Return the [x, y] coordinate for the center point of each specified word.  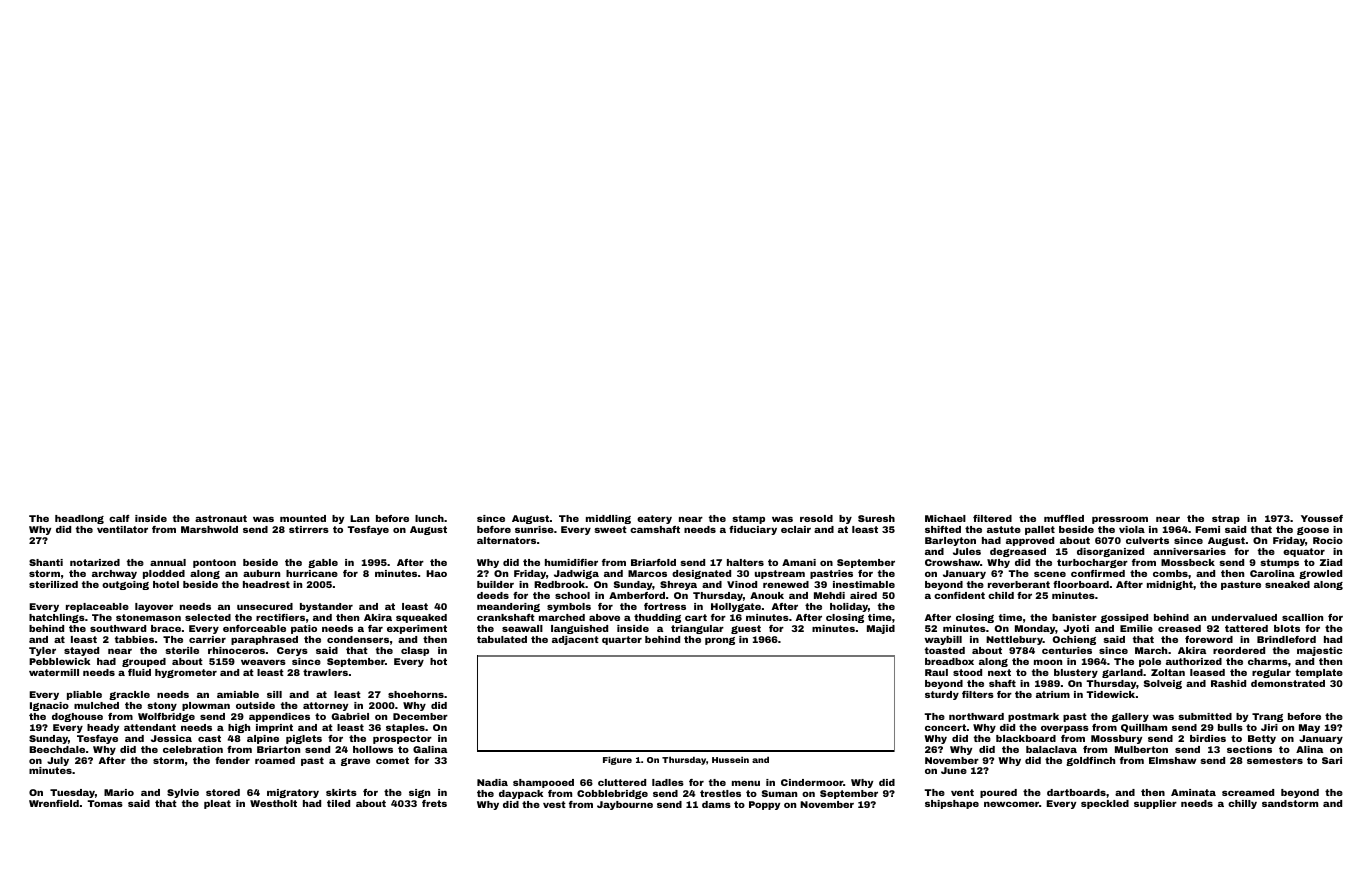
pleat [217, 804]
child [1001, 595]
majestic [1319, 651]
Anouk [767, 595]
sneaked [1287, 584]
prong [720, 641]
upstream [780, 574]
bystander [326, 607]
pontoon [214, 563]
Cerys [292, 651]
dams [716, 804]
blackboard [1026, 738]
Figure [617, 760]
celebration [193, 749]
